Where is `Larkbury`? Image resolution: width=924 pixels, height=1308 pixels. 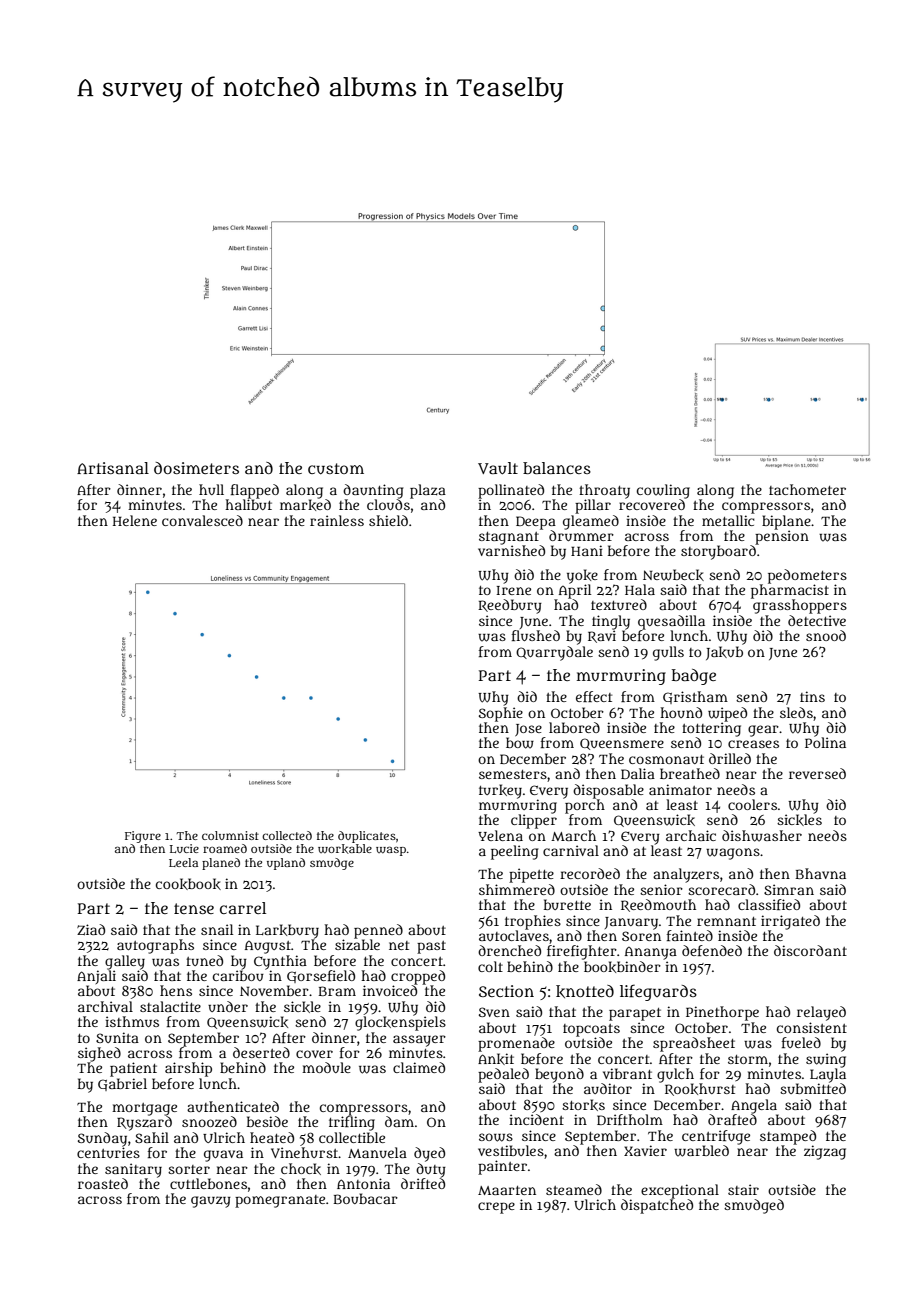
Larkbury is located at coordinates (287, 931).
